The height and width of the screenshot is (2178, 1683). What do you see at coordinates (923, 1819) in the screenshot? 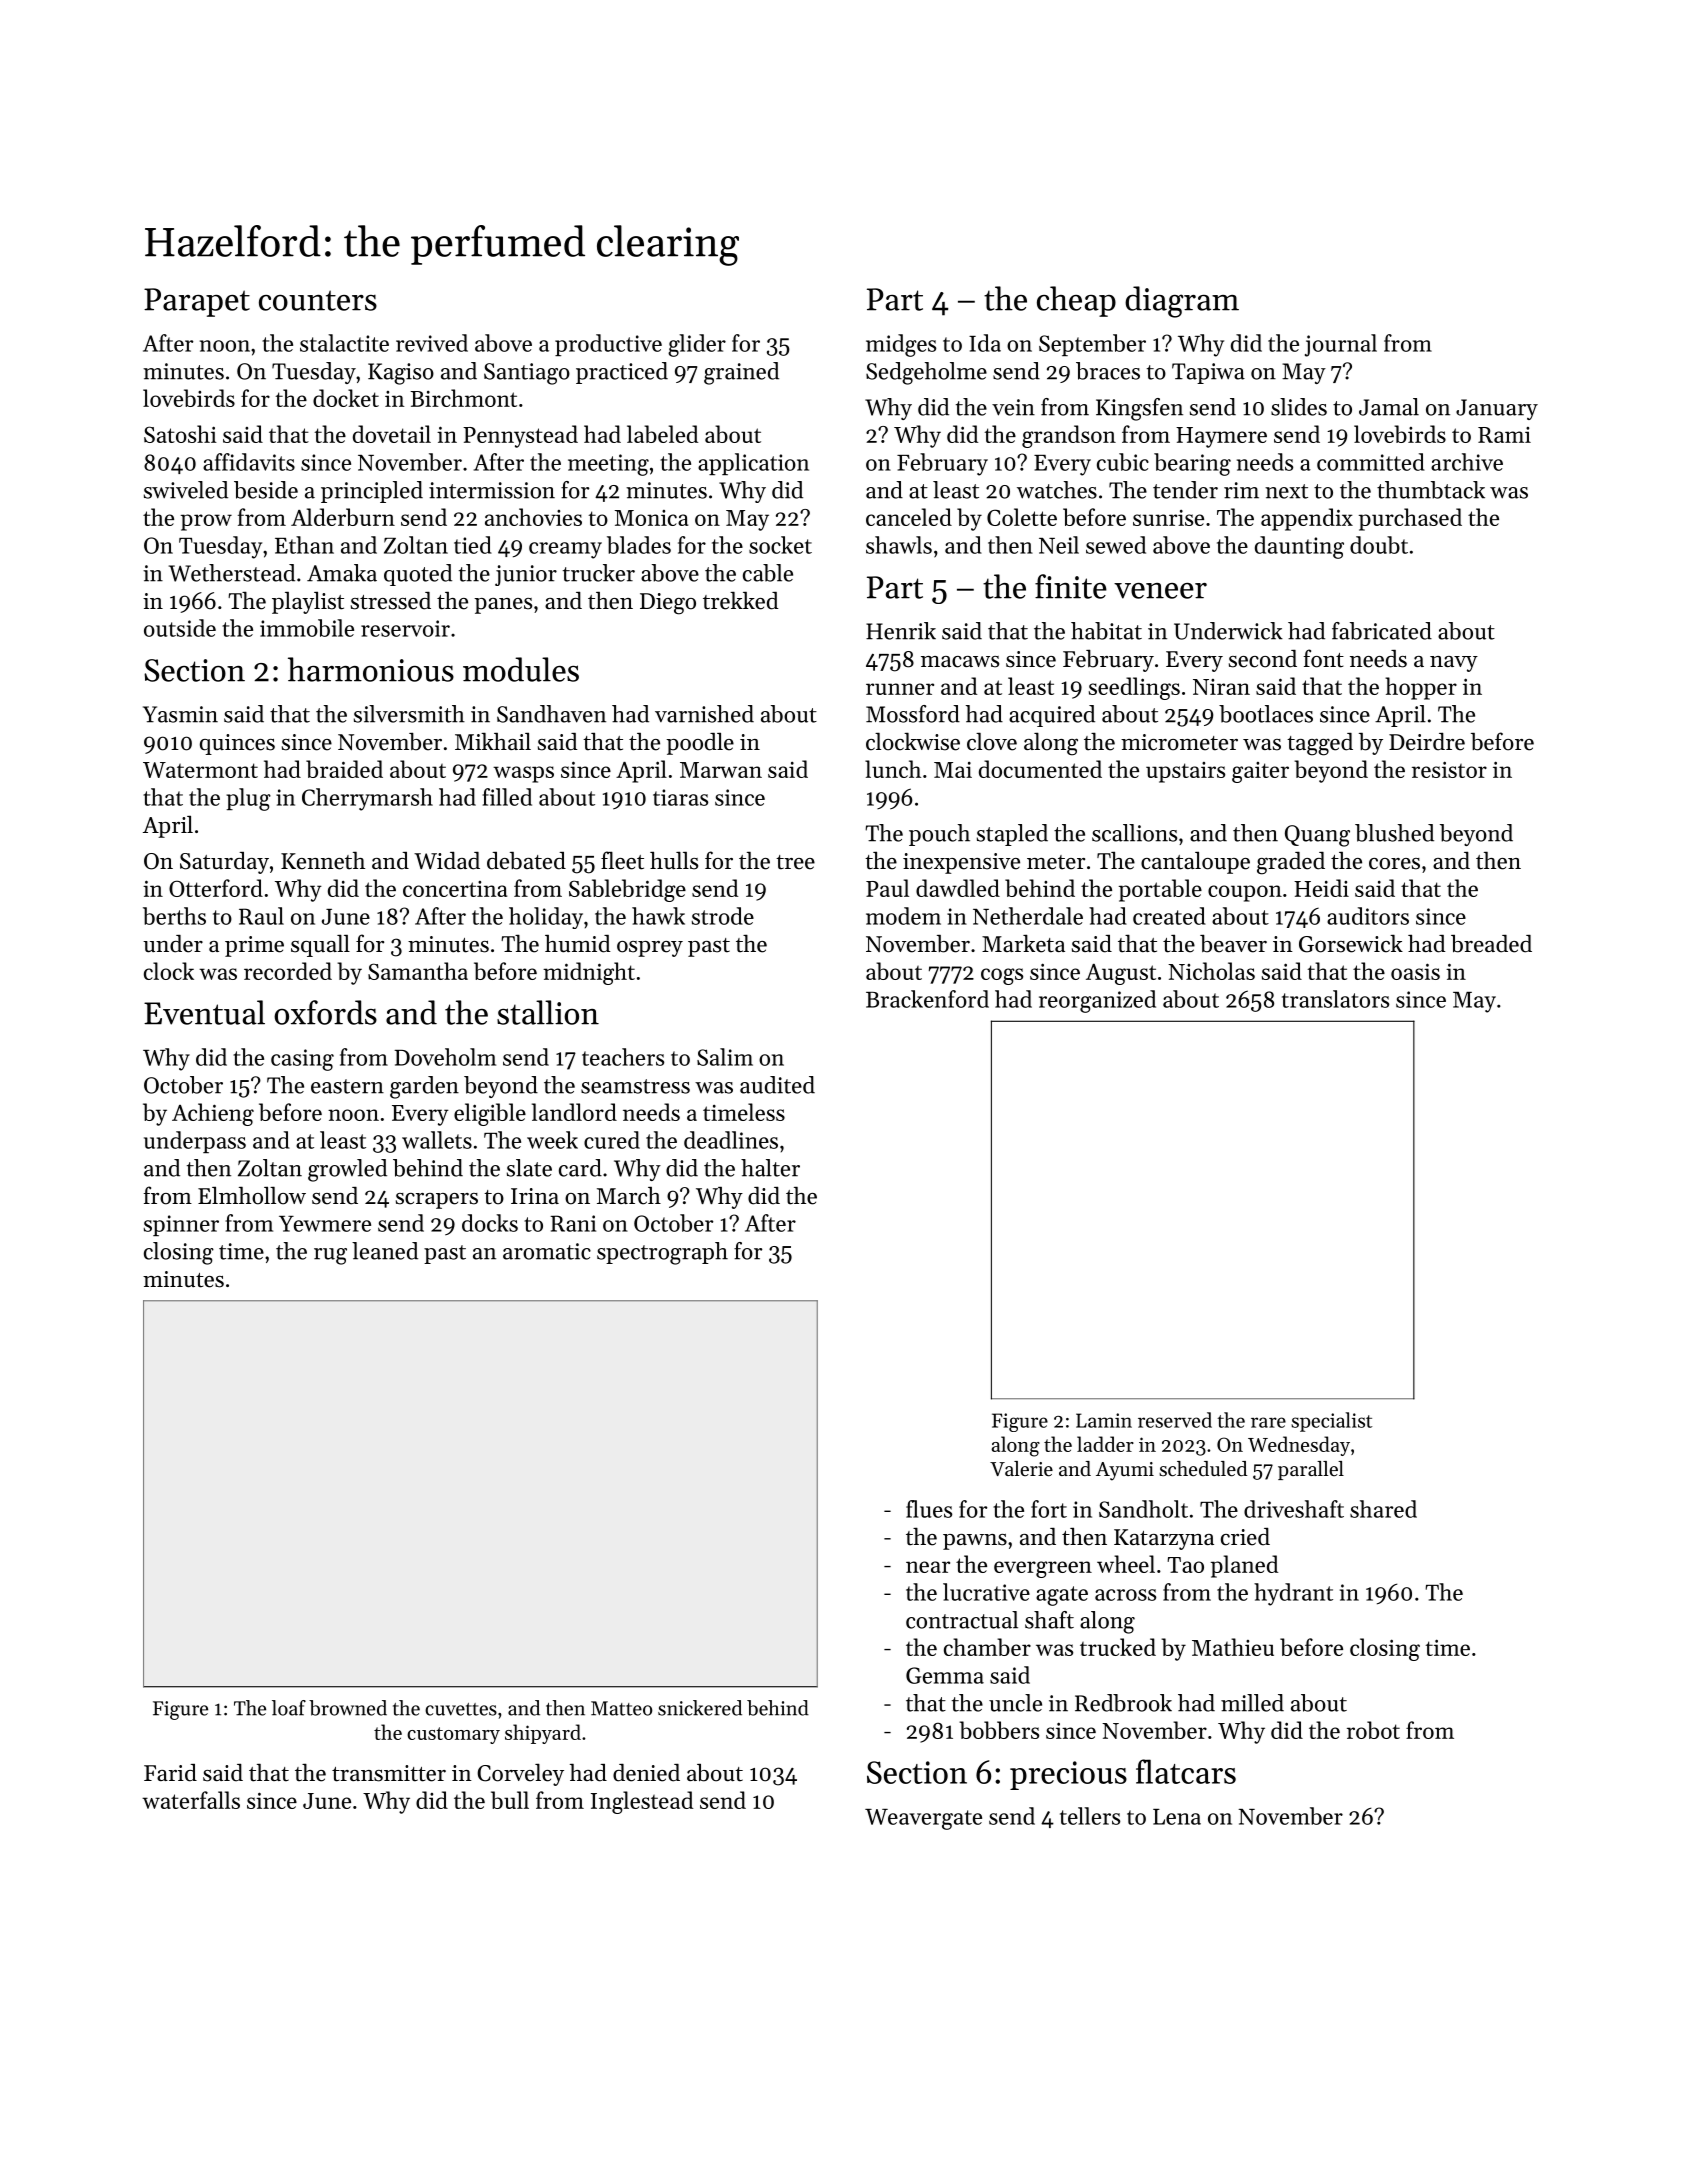
I see `Weavergate` at bounding box center [923, 1819].
